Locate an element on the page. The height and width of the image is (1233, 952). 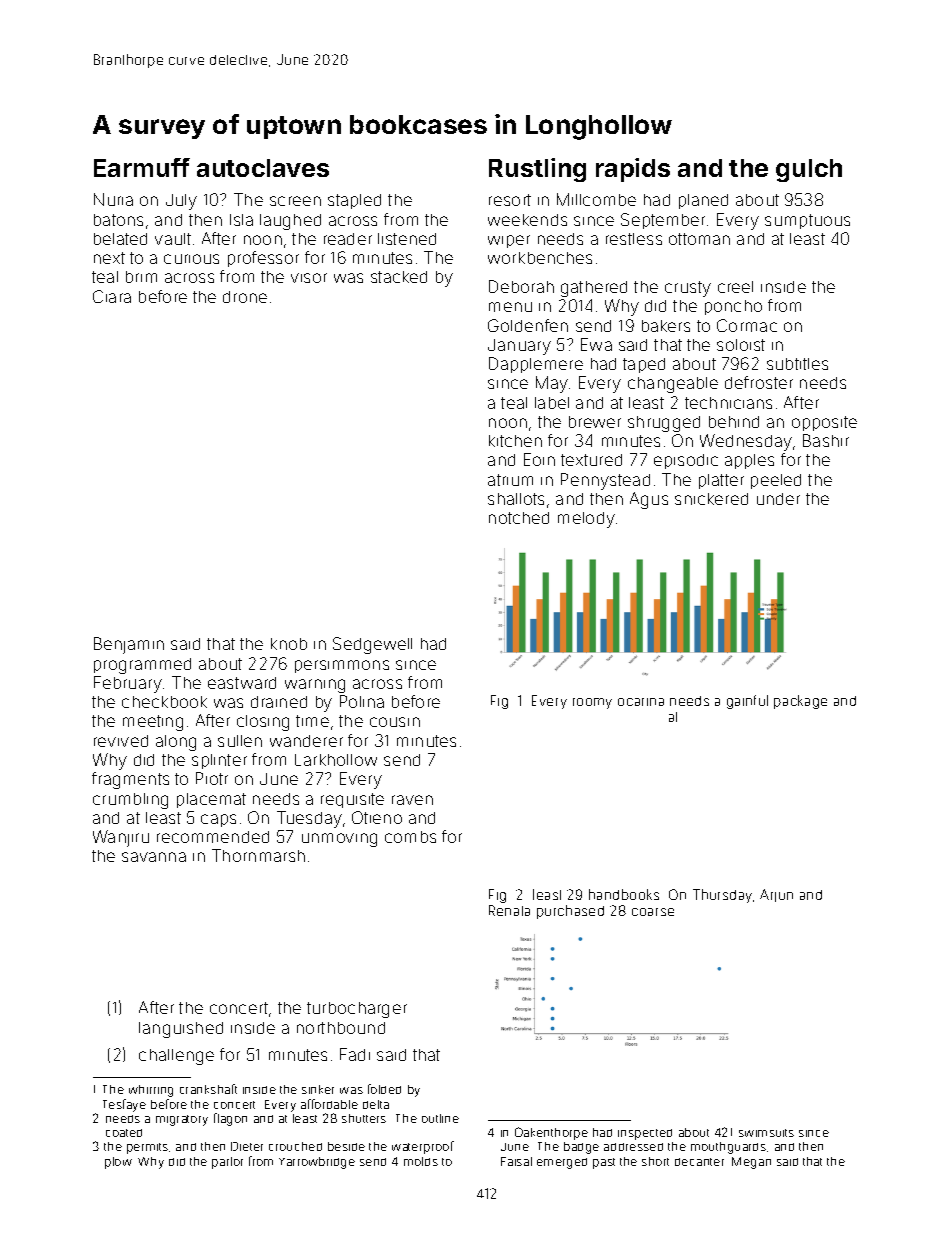
emerged is located at coordinates (562, 1163).
